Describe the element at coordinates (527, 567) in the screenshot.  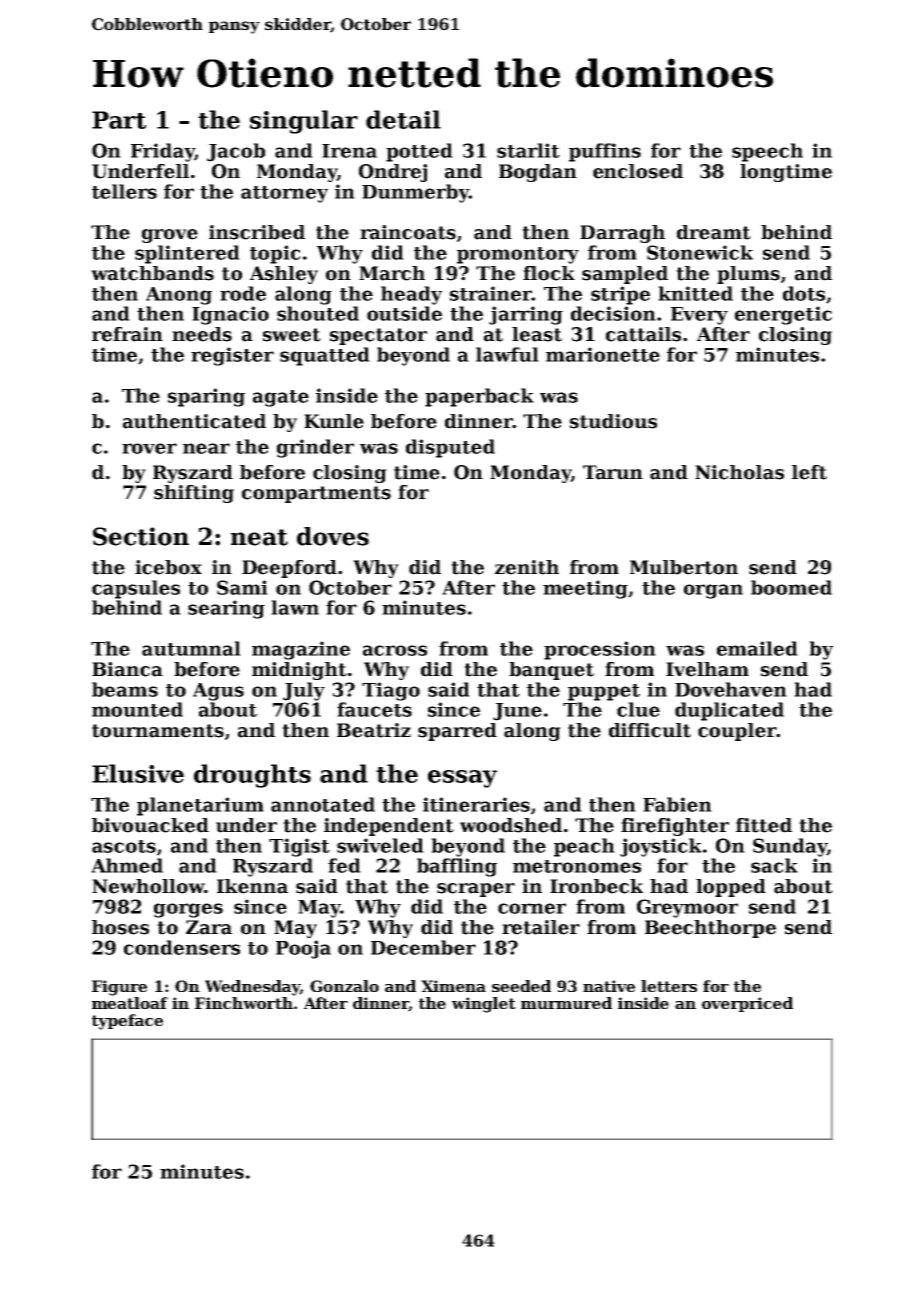
I see `zenith` at that location.
